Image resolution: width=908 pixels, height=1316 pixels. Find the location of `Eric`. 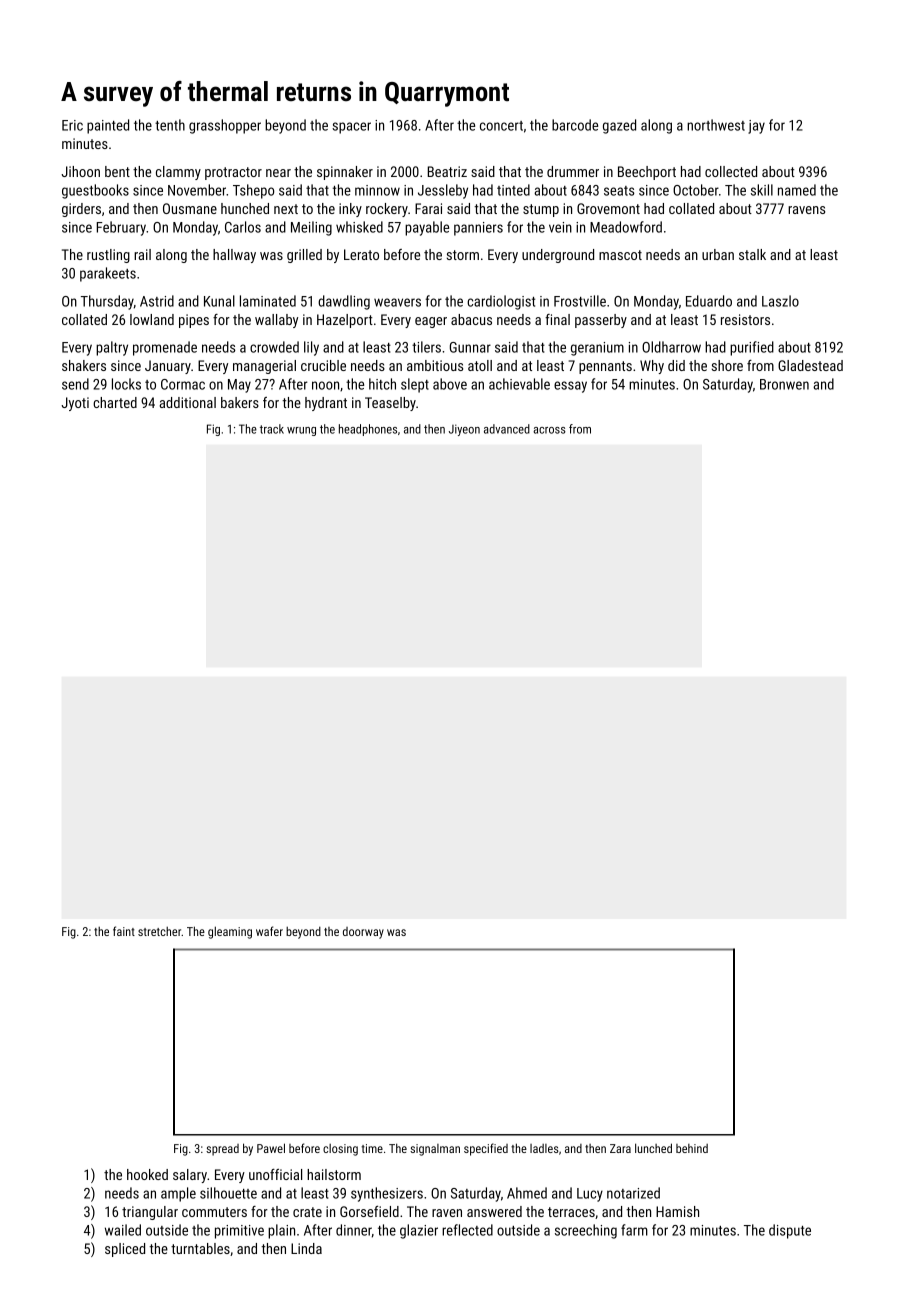

Eric is located at coordinates (72, 125).
